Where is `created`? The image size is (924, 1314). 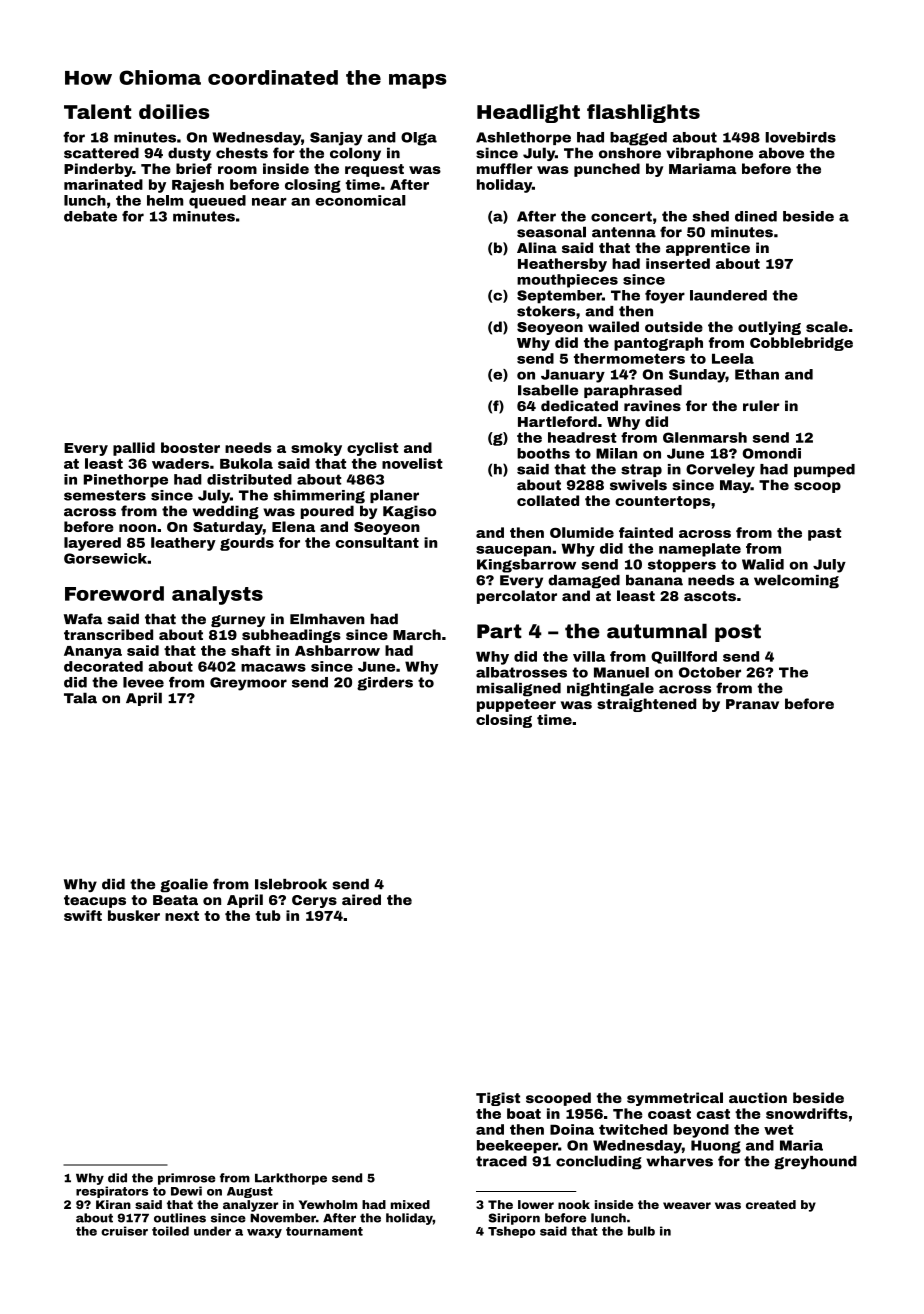 created is located at coordinates (771, 1204).
